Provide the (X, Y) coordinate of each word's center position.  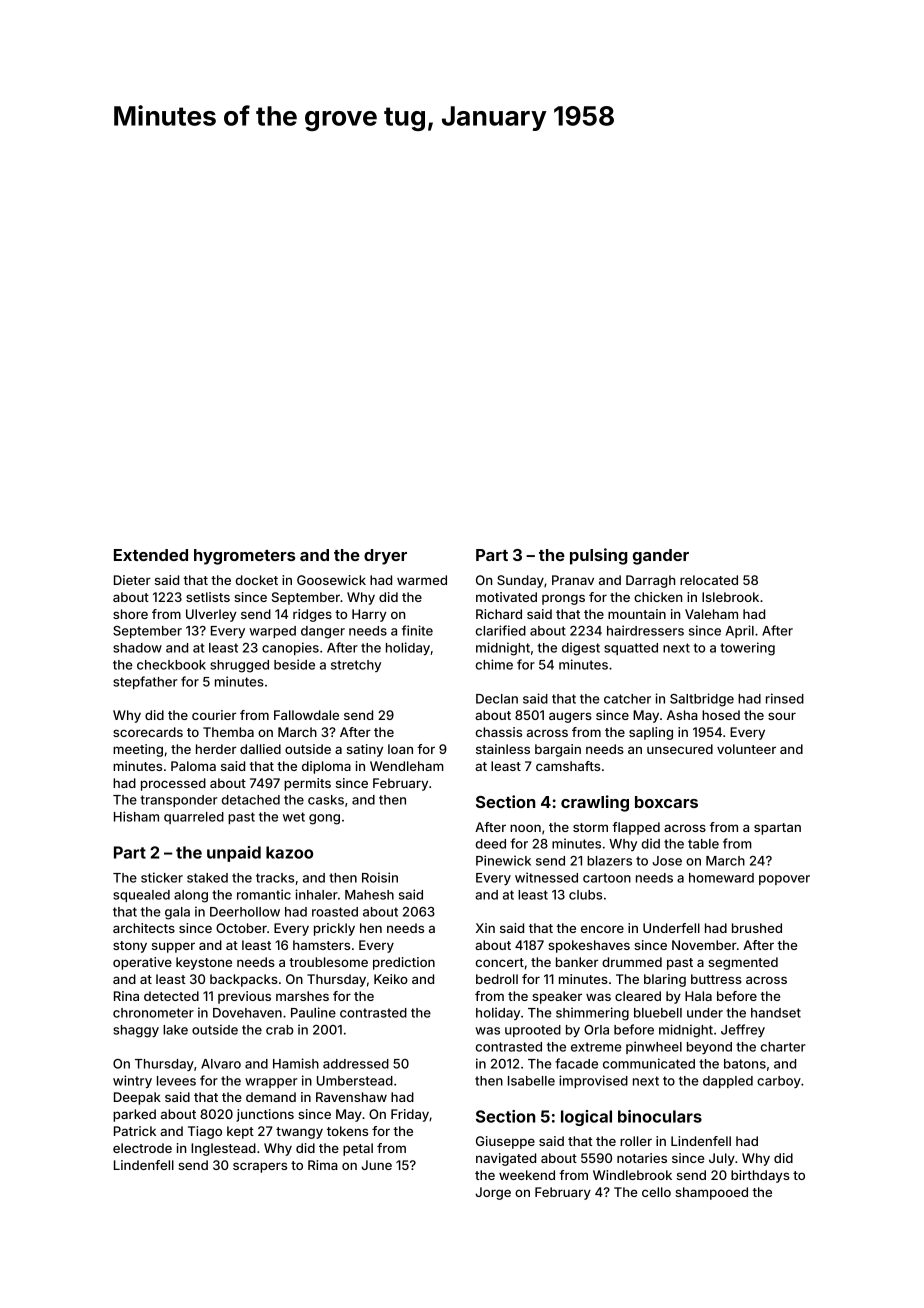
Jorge (493, 1193)
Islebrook (730, 597)
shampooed (711, 1193)
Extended (151, 555)
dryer (385, 557)
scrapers (260, 1167)
